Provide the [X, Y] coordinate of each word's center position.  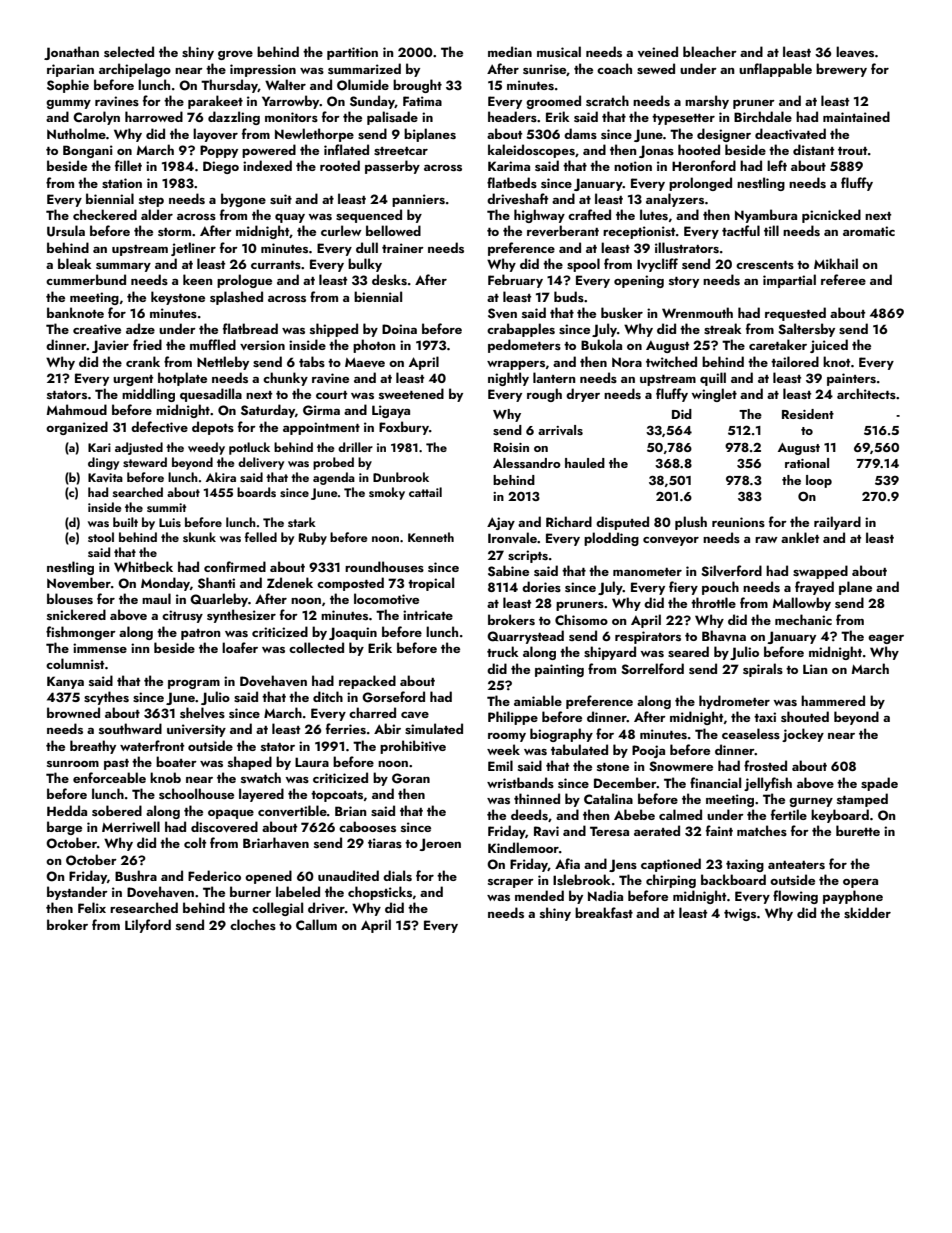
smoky [387, 493]
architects [866, 393]
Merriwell [131, 826]
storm [174, 232]
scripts [528, 556]
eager [886, 639]
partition [352, 53]
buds [569, 296]
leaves [855, 52]
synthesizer [241, 616]
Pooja [648, 751]
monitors [291, 117]
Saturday [268, 411]
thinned [537, 798]
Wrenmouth [697, 312]
